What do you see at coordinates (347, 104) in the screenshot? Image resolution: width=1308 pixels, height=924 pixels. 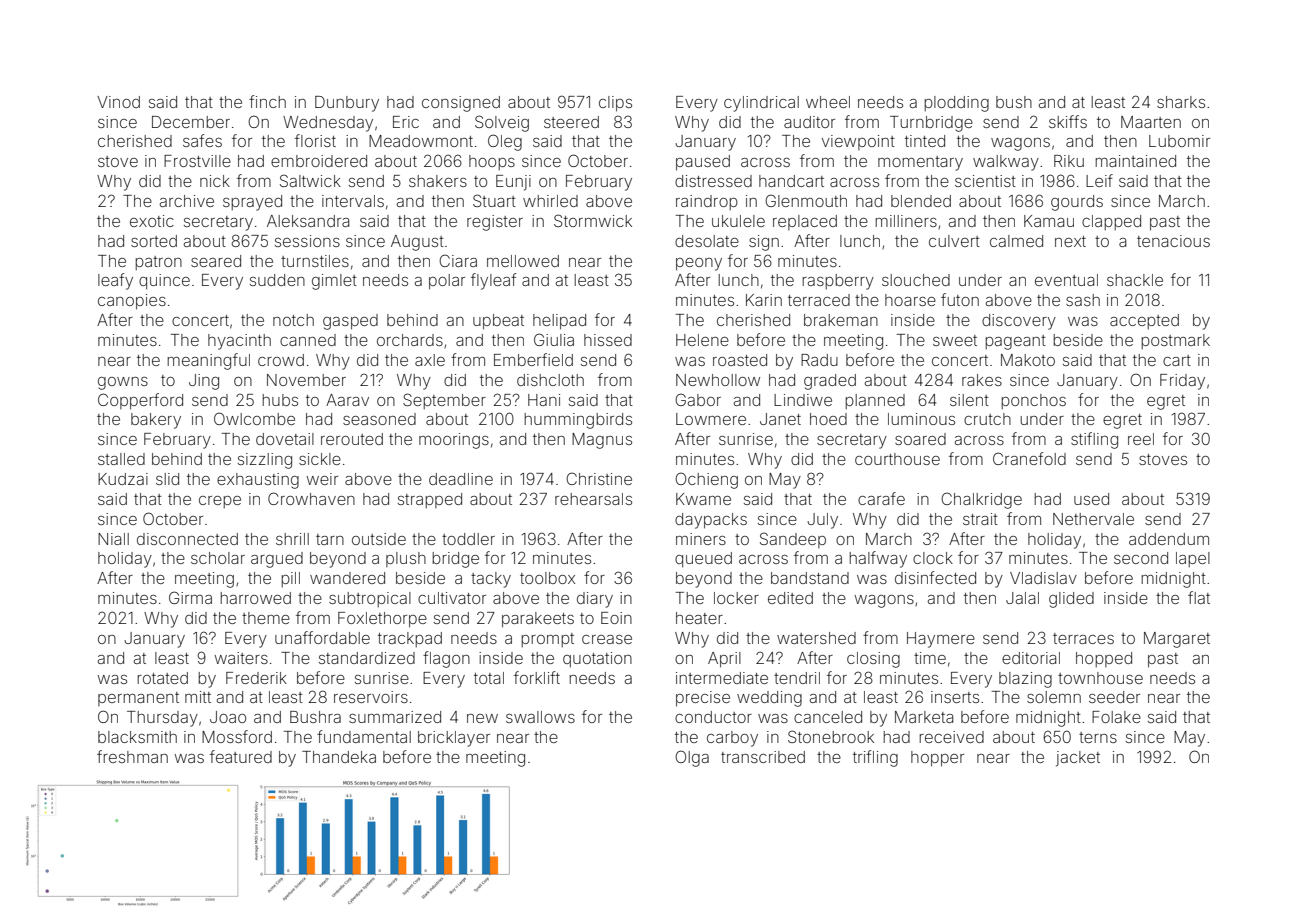 I see `Dunbury` at bounding box center [347, 104].
